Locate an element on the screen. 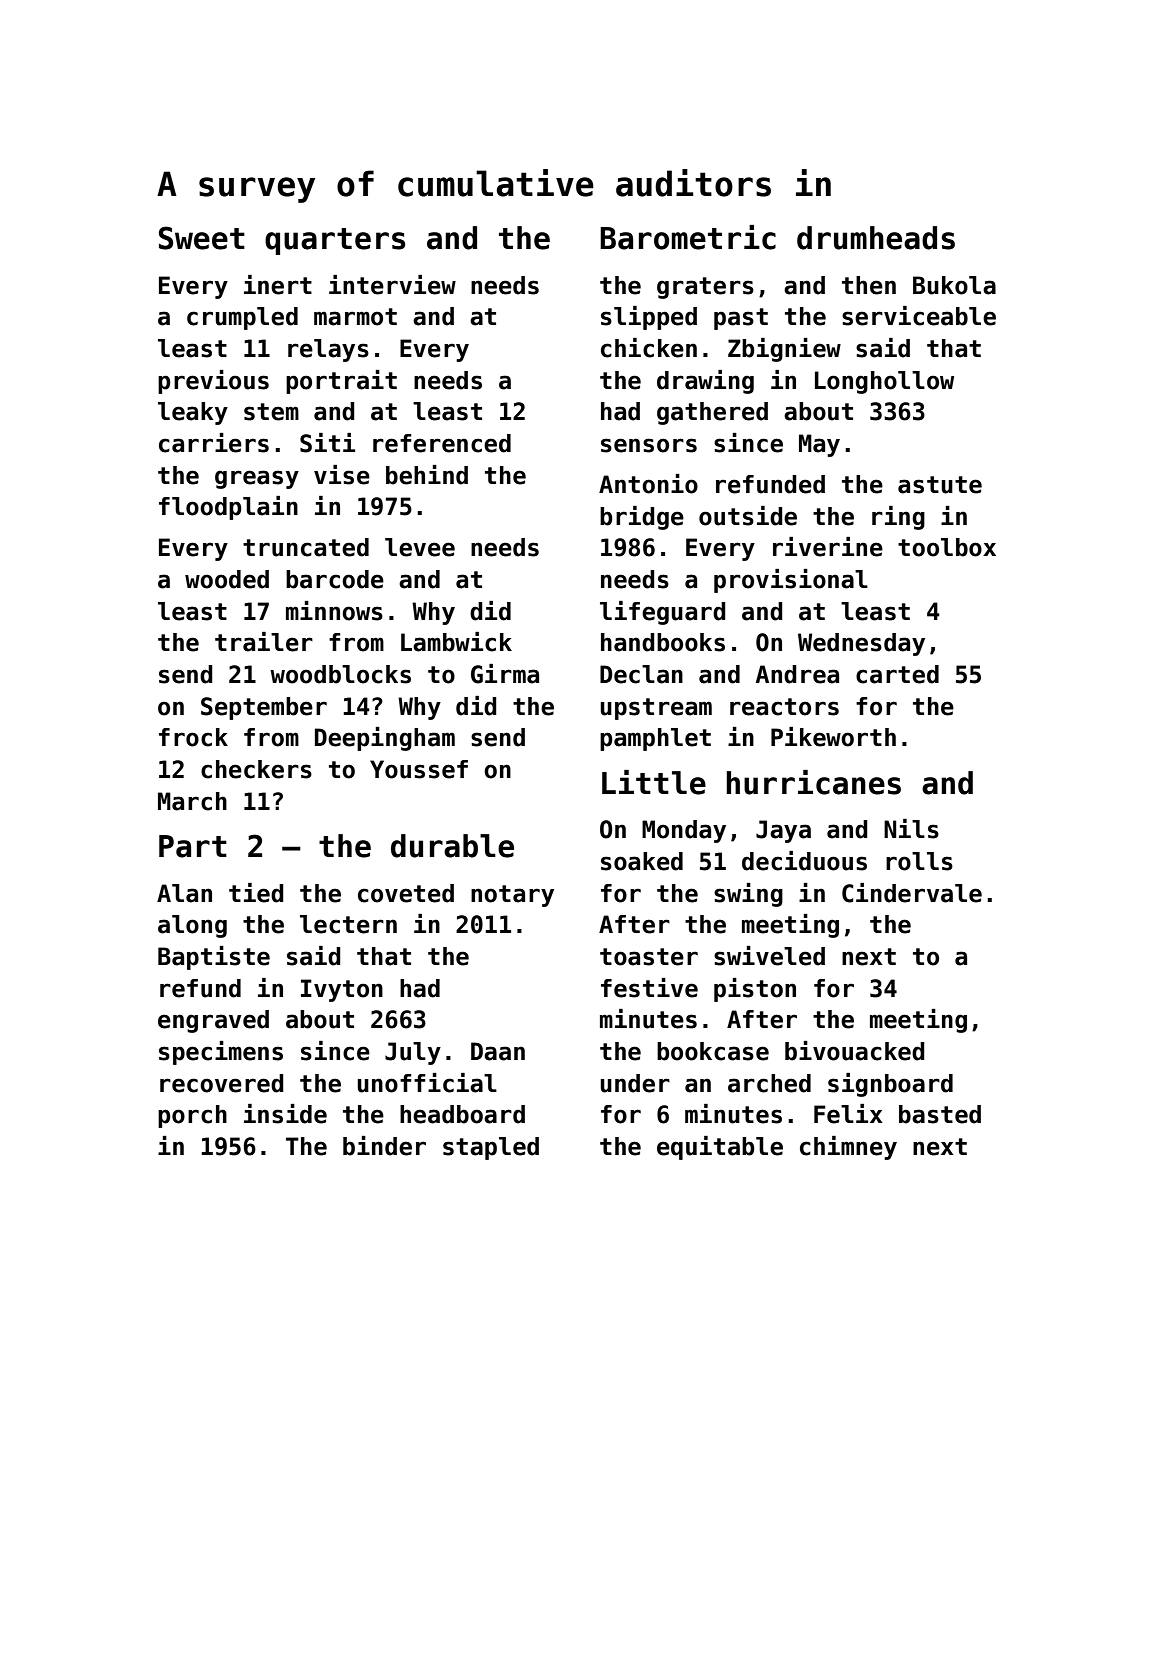  inside is located at coordinates (285, 1114).
